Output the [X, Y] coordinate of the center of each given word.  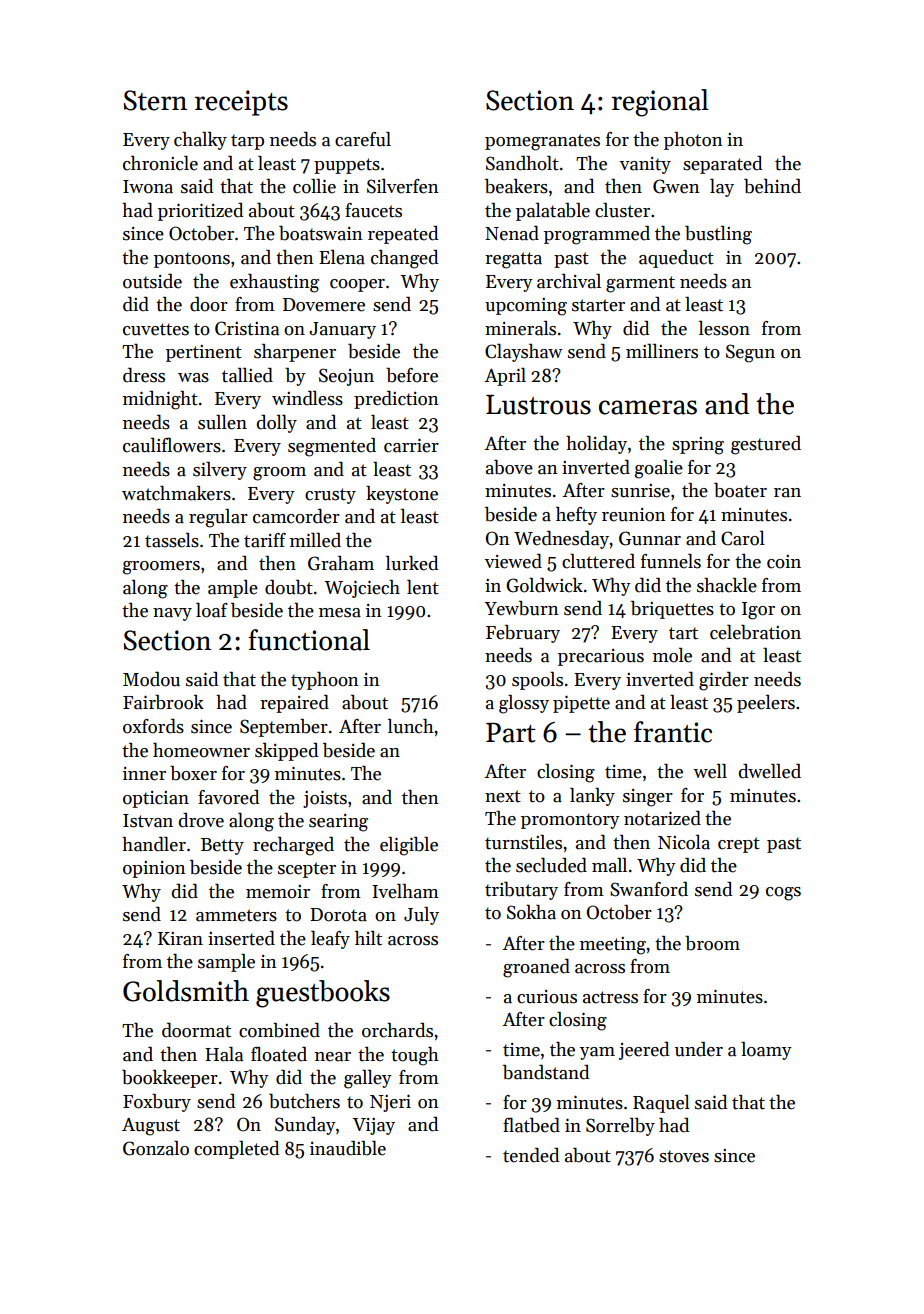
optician [156, 799]
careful [363, 139]
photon [693, 141]
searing [338, 823]
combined [279, 1030]
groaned [536, 968]
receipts [241, 103]
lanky [592, 797]
